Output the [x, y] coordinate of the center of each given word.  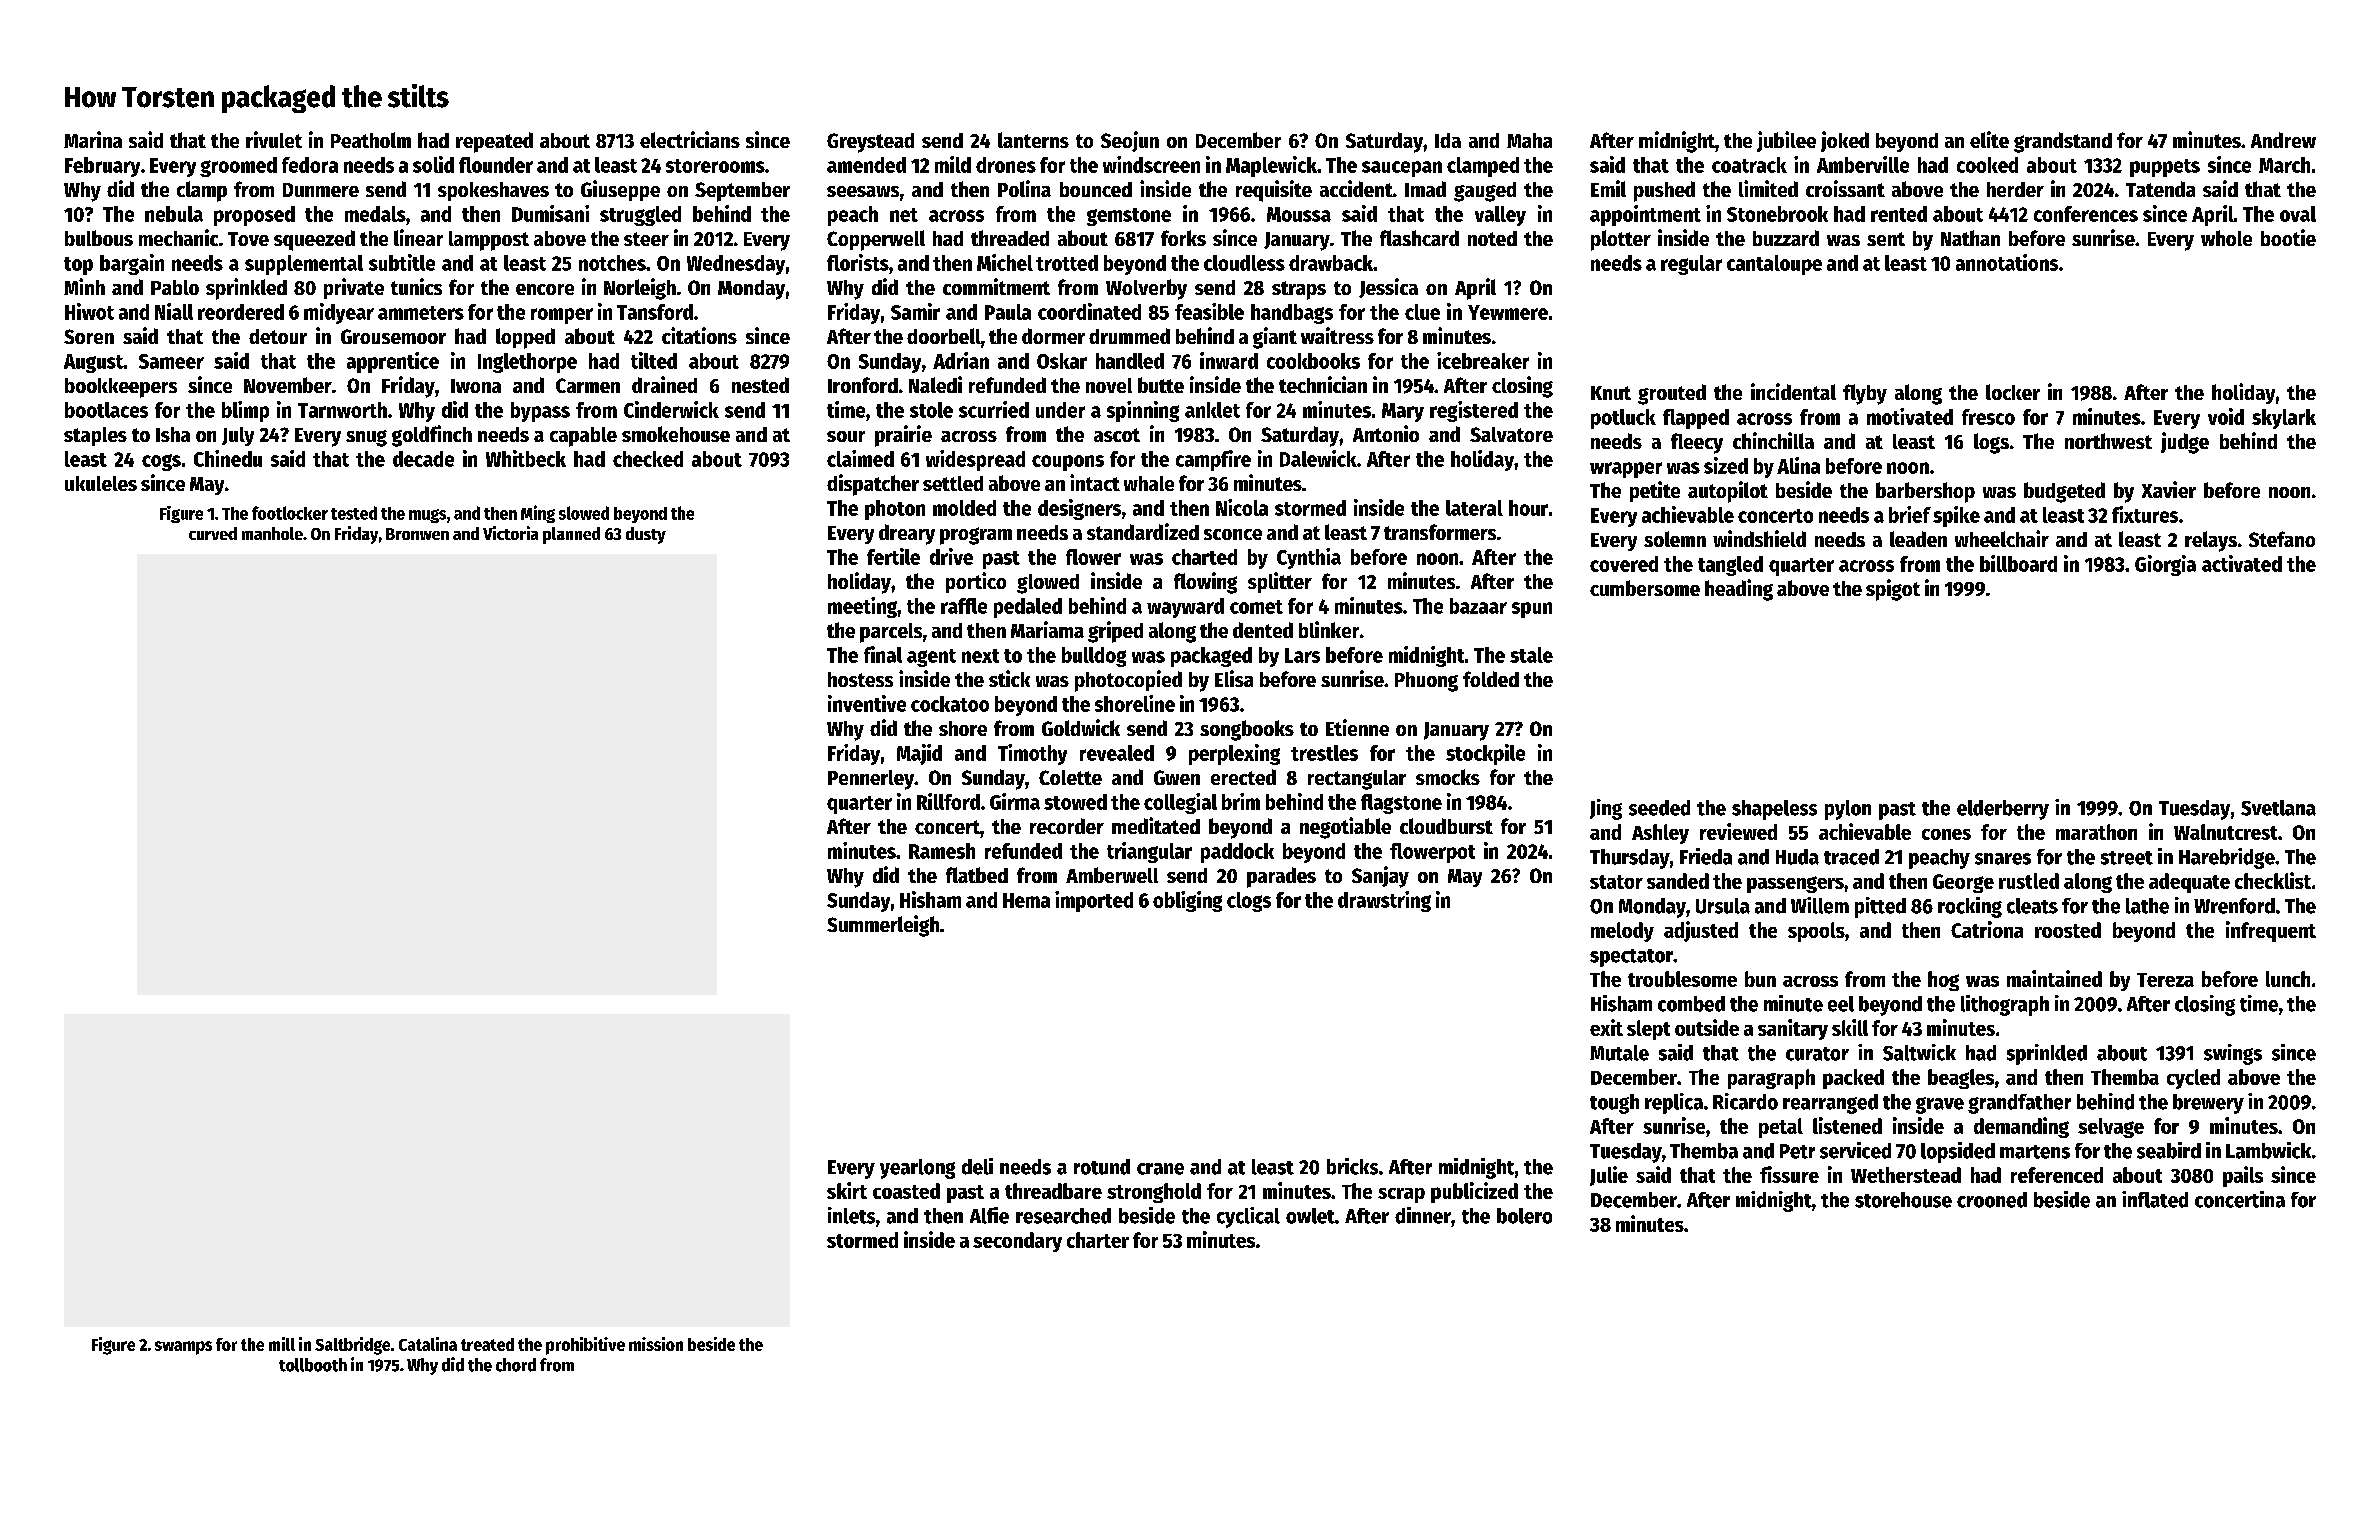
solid [433, 164]
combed [1691, 1004]
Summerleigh [883, 926]
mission [656, 1344]
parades [1281, 877]
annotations [2007, 262]
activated [2242, 563]
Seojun [1130, 141]
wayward [1185, 608]
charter [1098, 1240]
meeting [862, 607]
